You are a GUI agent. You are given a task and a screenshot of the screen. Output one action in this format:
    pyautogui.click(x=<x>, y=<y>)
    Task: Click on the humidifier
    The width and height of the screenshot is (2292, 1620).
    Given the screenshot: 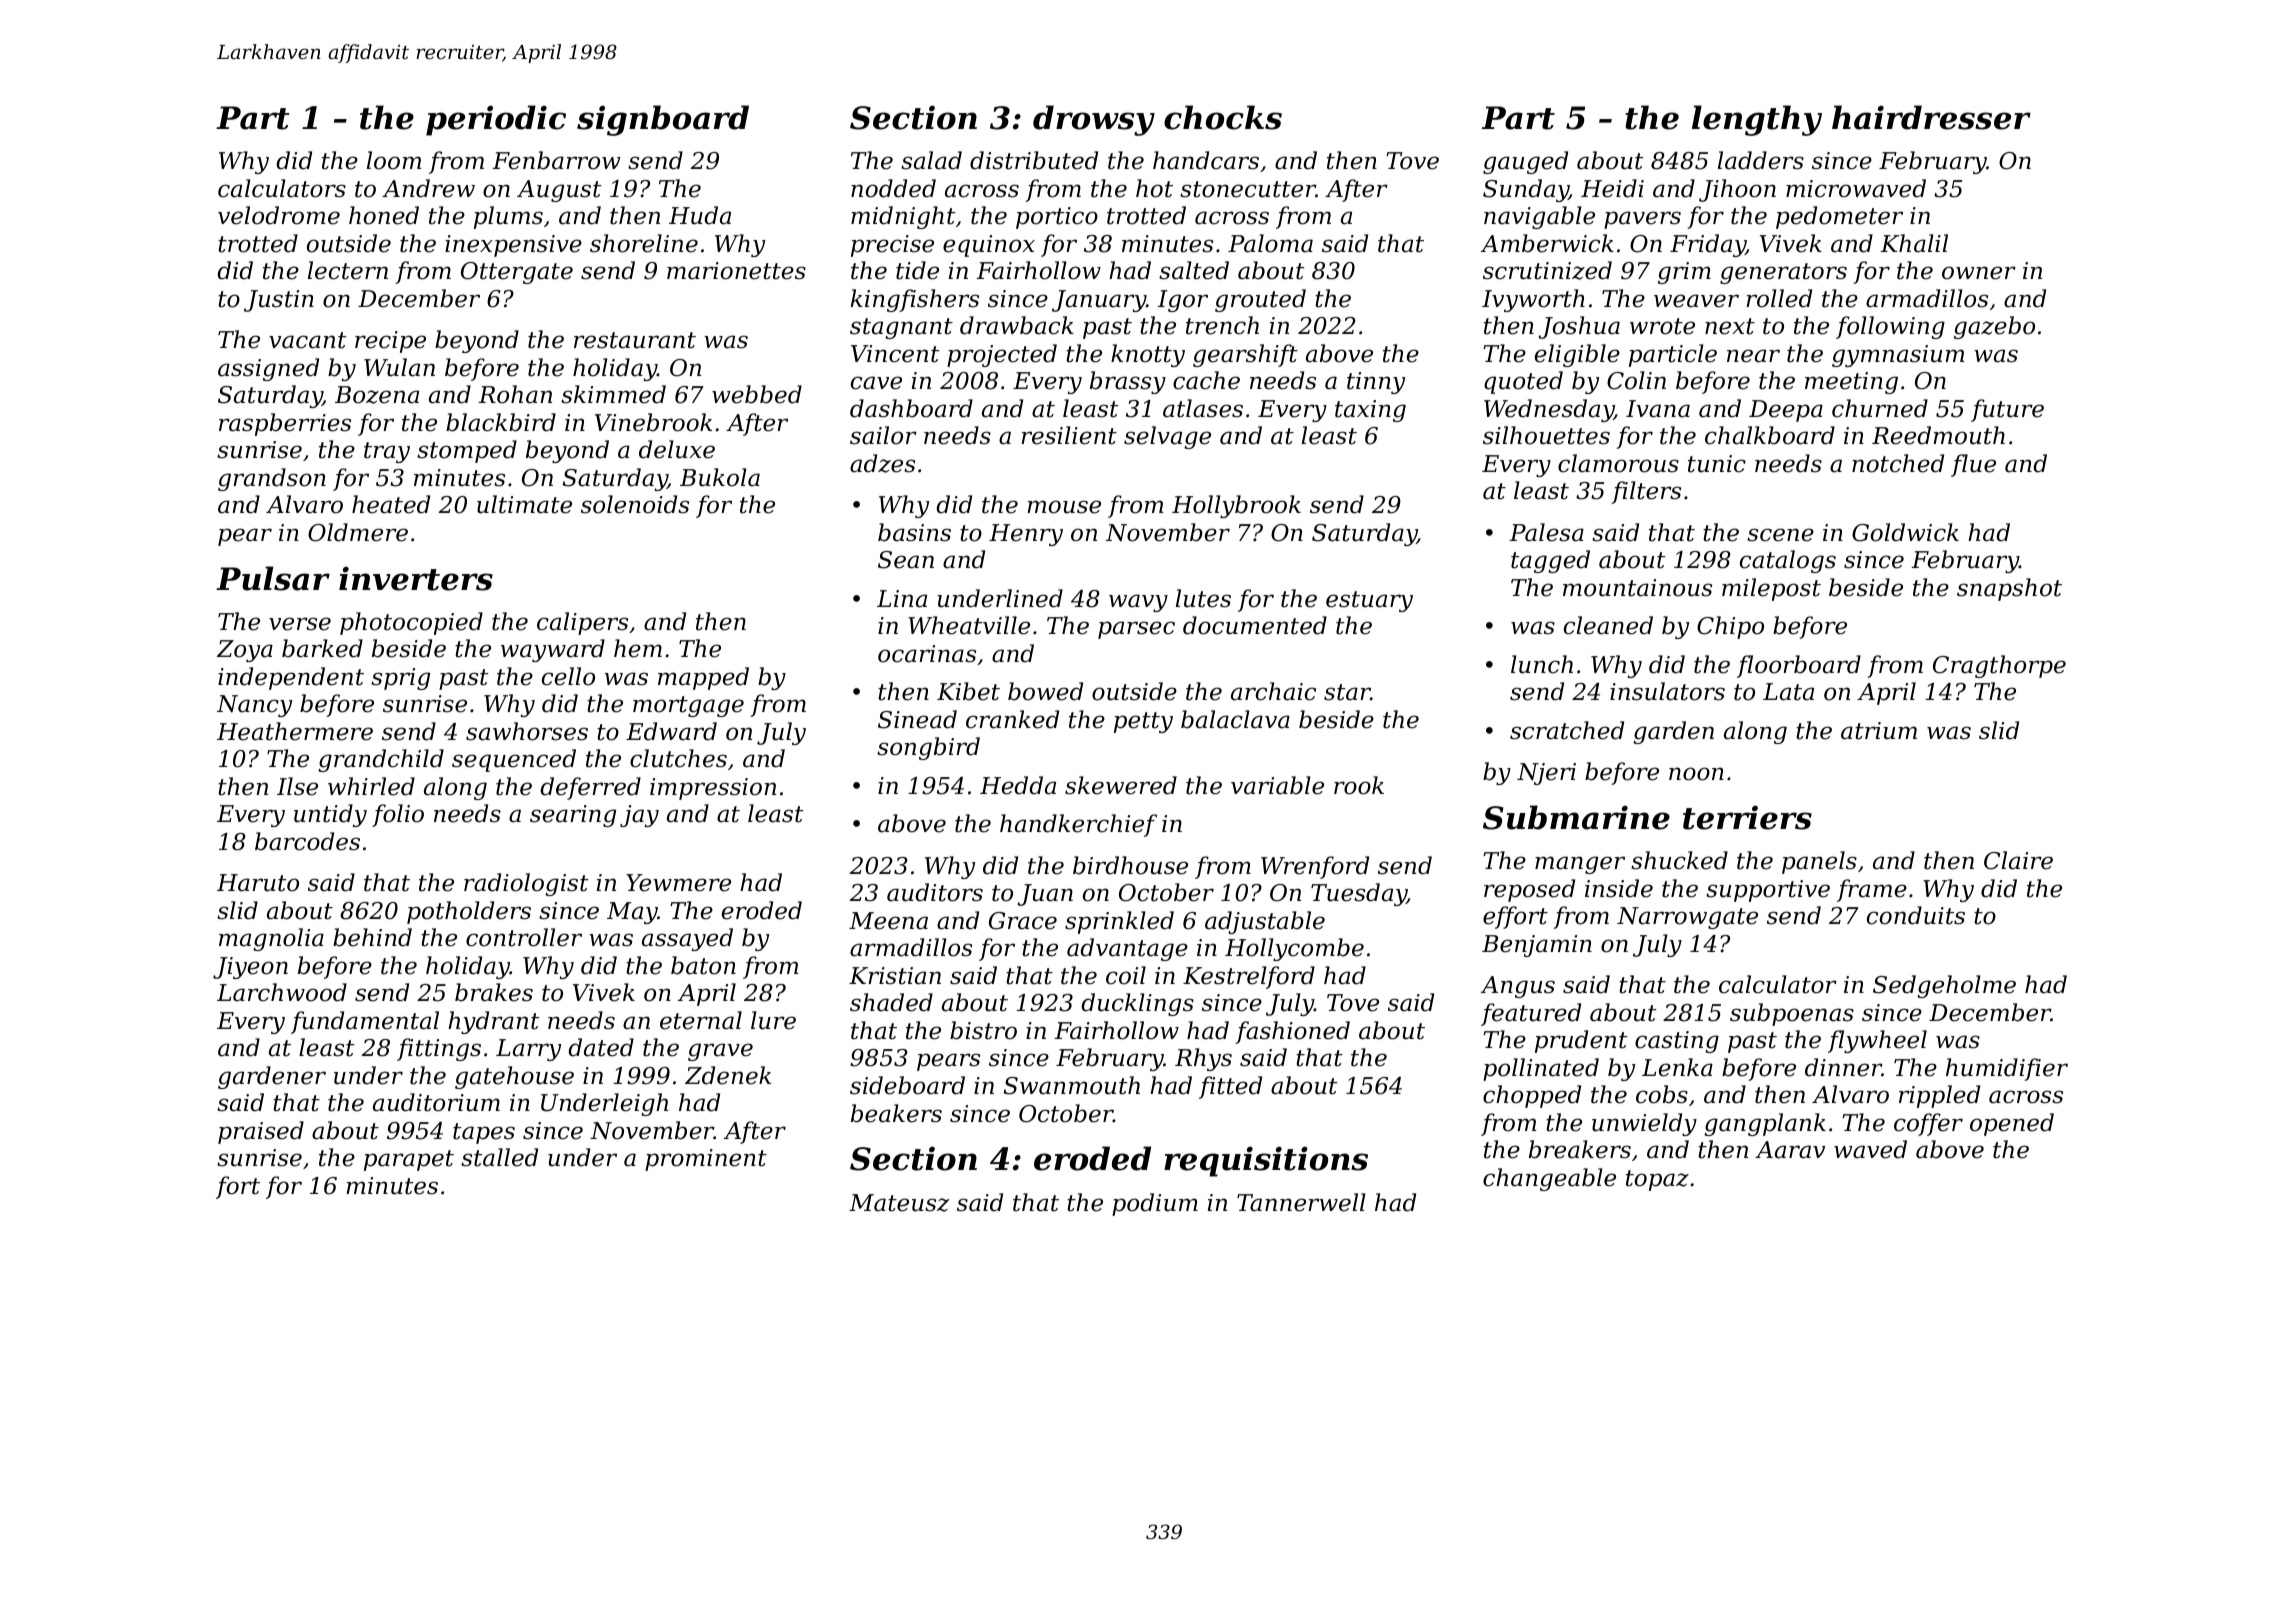 What is the action you would take?
    pyautogui.click(x=2007, y=1069)
